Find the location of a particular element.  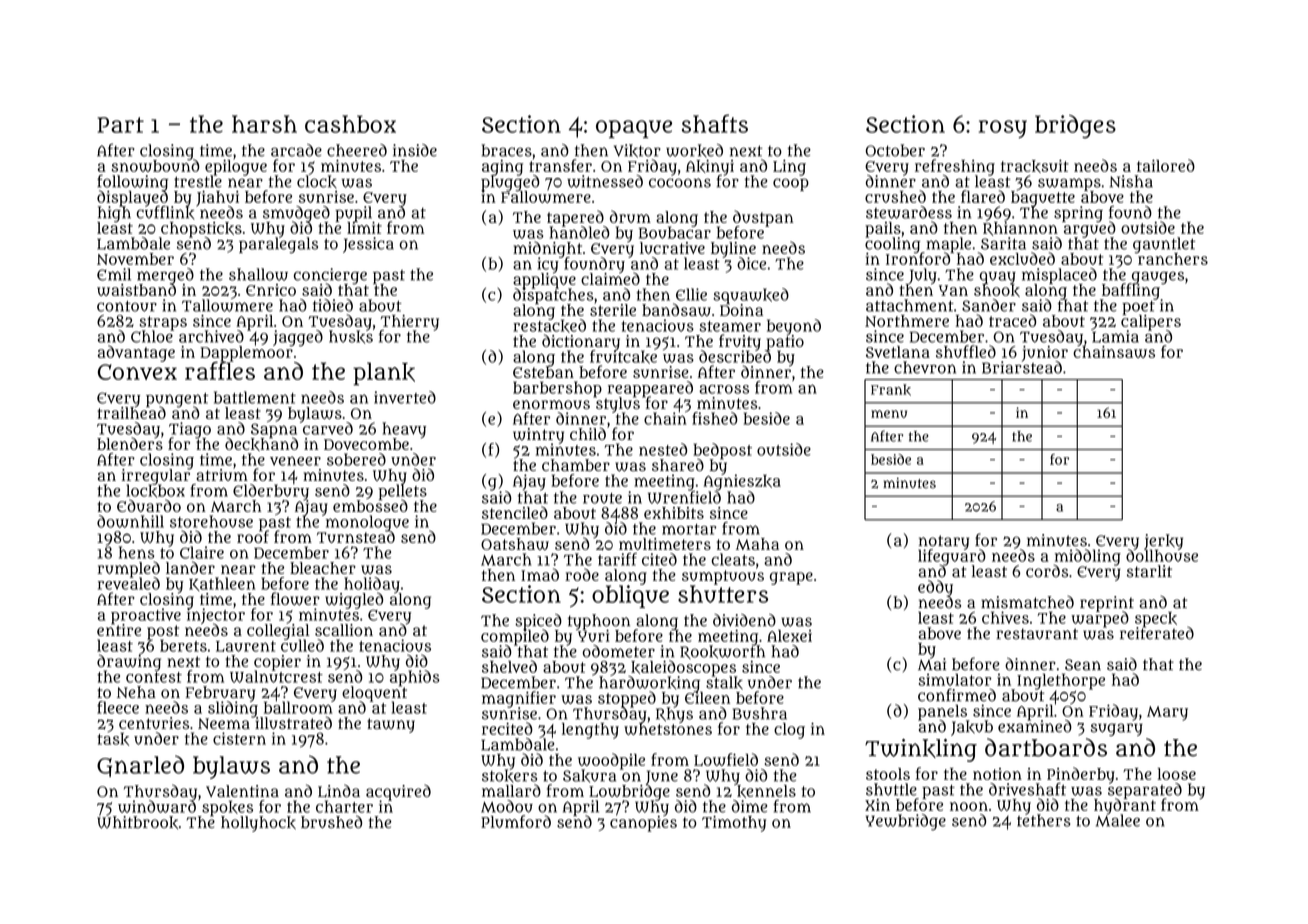

clock is located at coordinates (317, 182).
